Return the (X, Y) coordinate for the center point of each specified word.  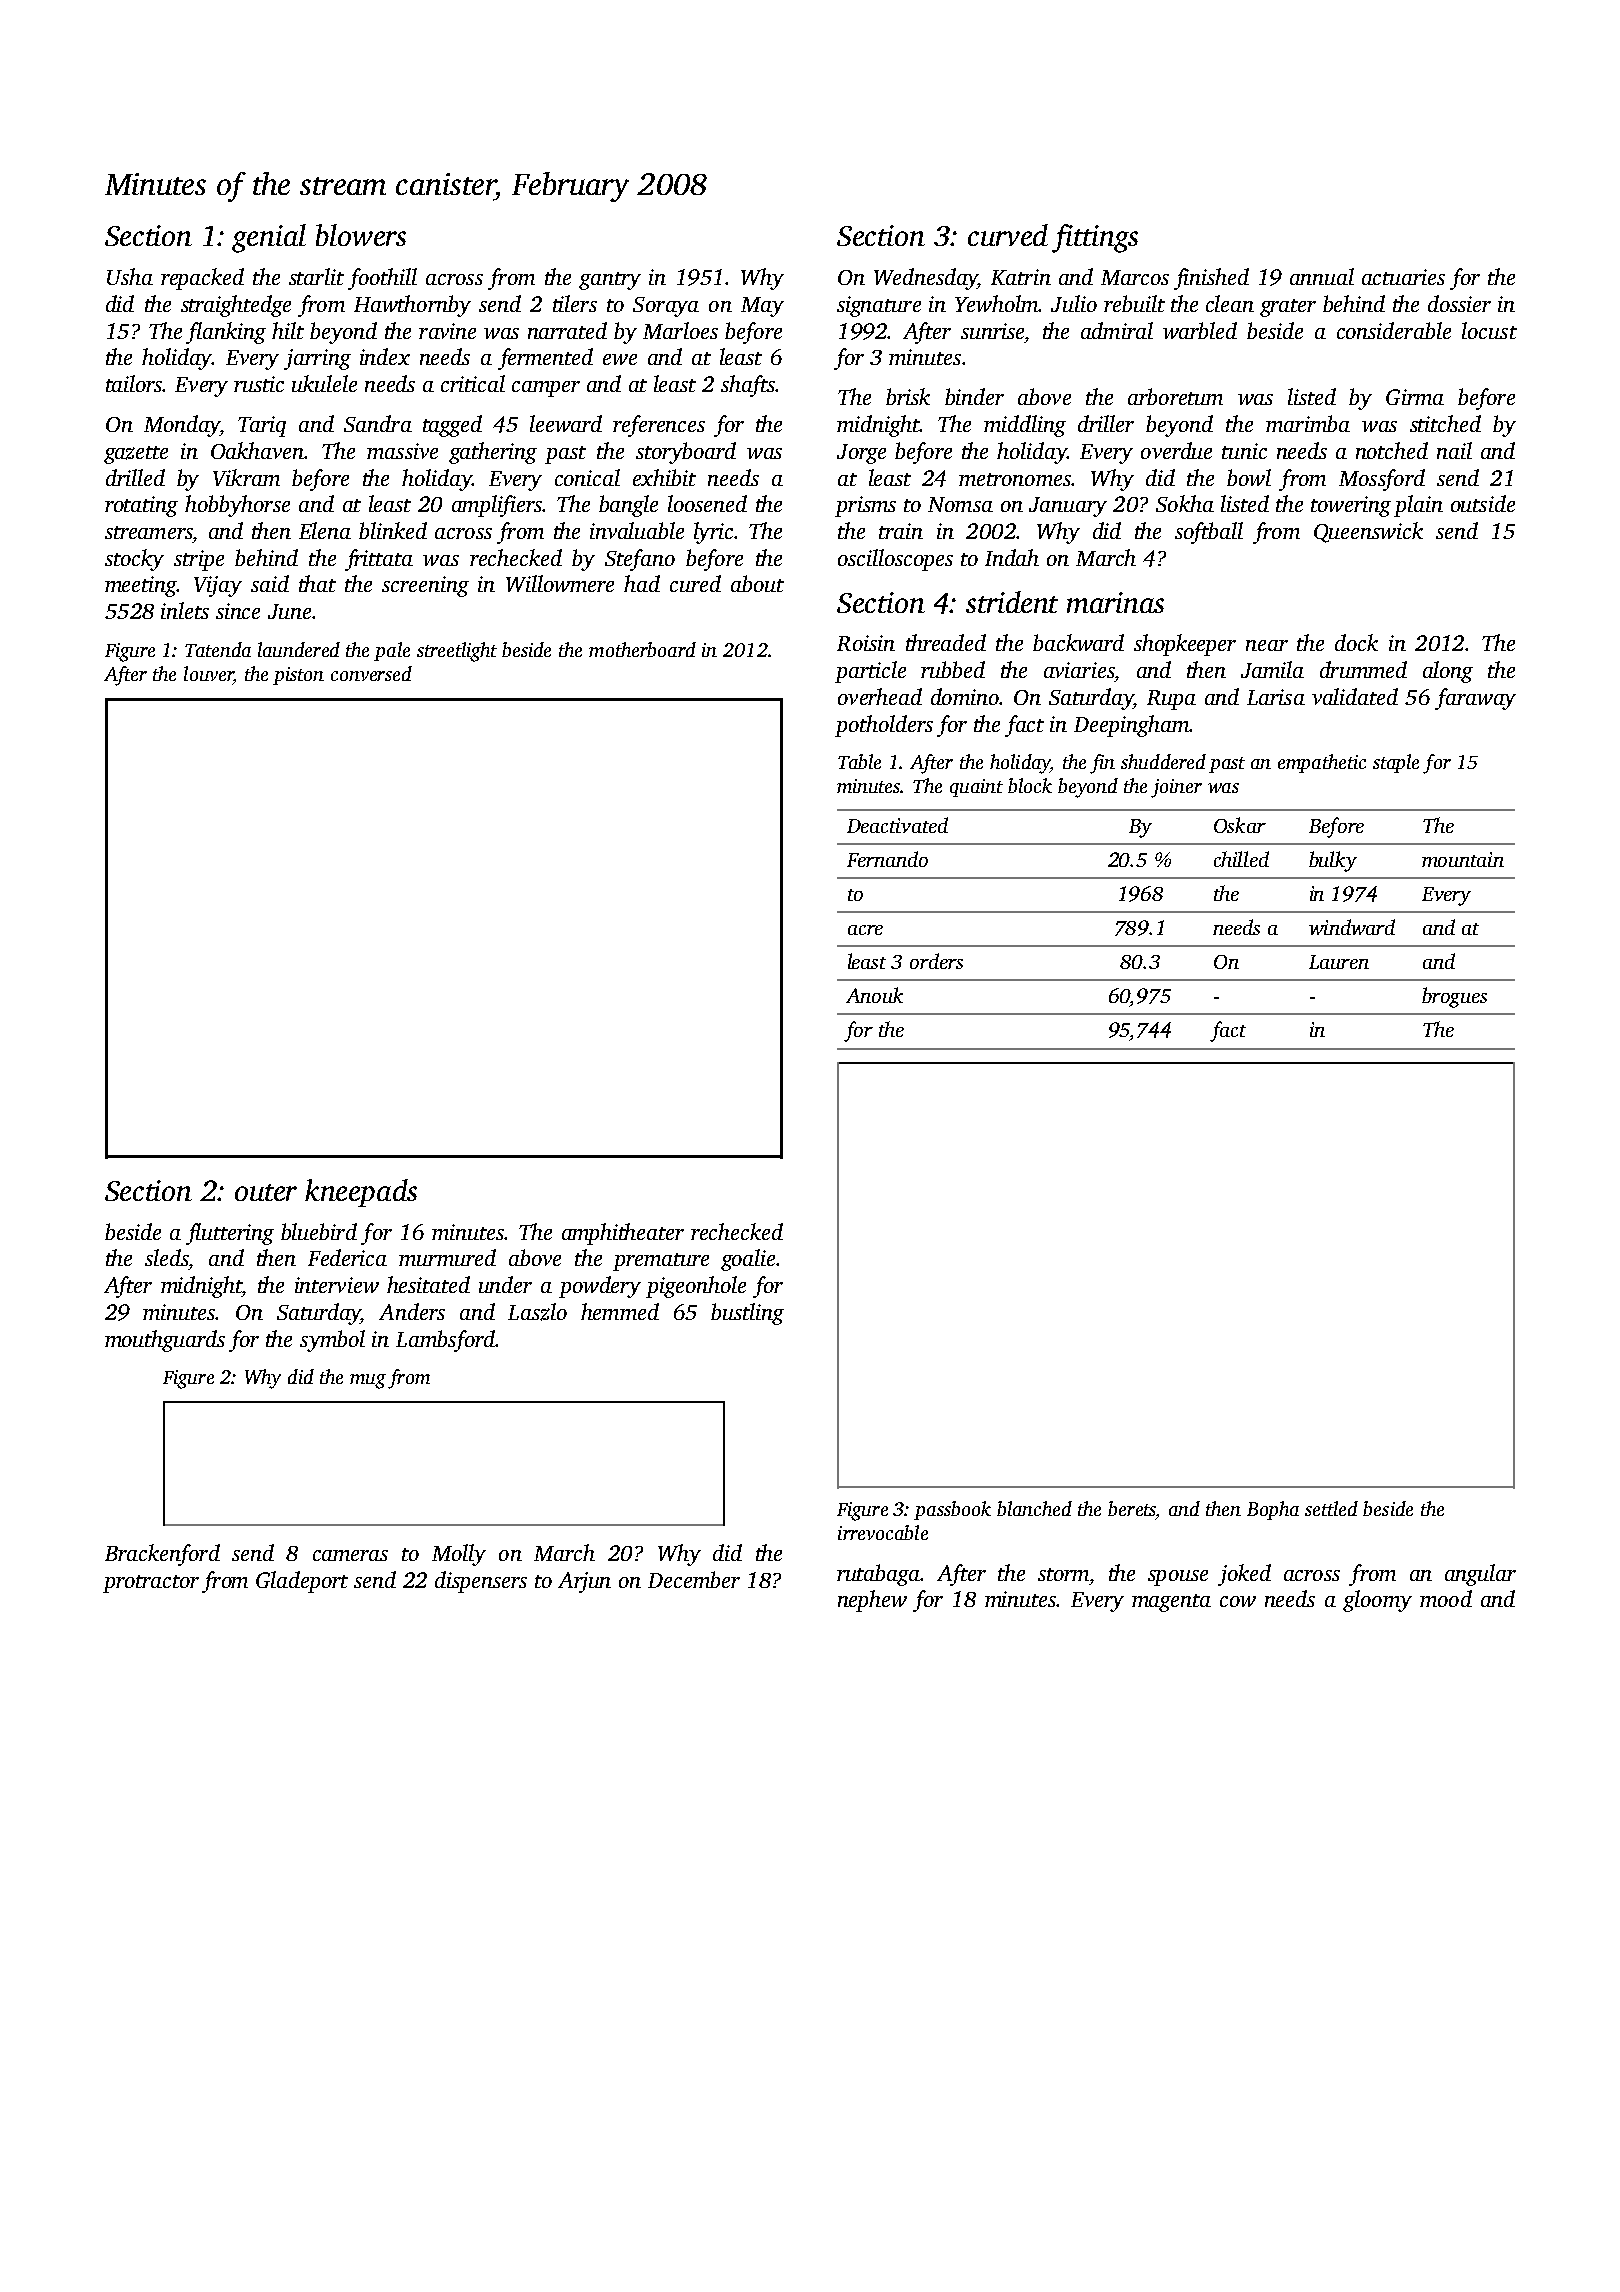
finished (1211, 279)
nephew (872, 1601)
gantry (610, 281)
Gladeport (302, 1582)
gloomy (1377, 1601)
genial (269, 238)
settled (1331, 1508)
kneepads (361, 1193)
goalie (748, 1260)
